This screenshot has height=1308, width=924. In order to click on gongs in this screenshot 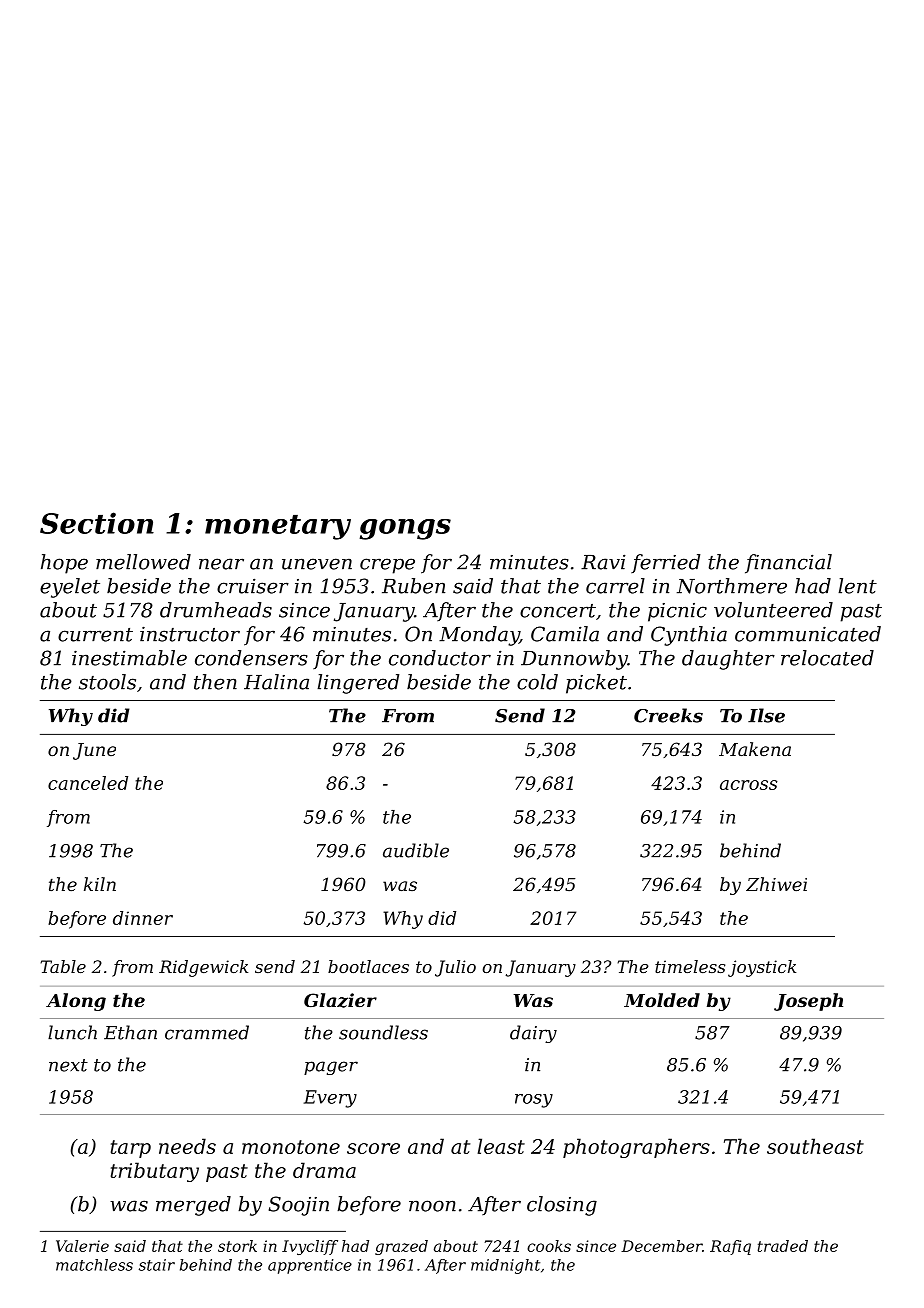, I will do `click(405, 529)`.
